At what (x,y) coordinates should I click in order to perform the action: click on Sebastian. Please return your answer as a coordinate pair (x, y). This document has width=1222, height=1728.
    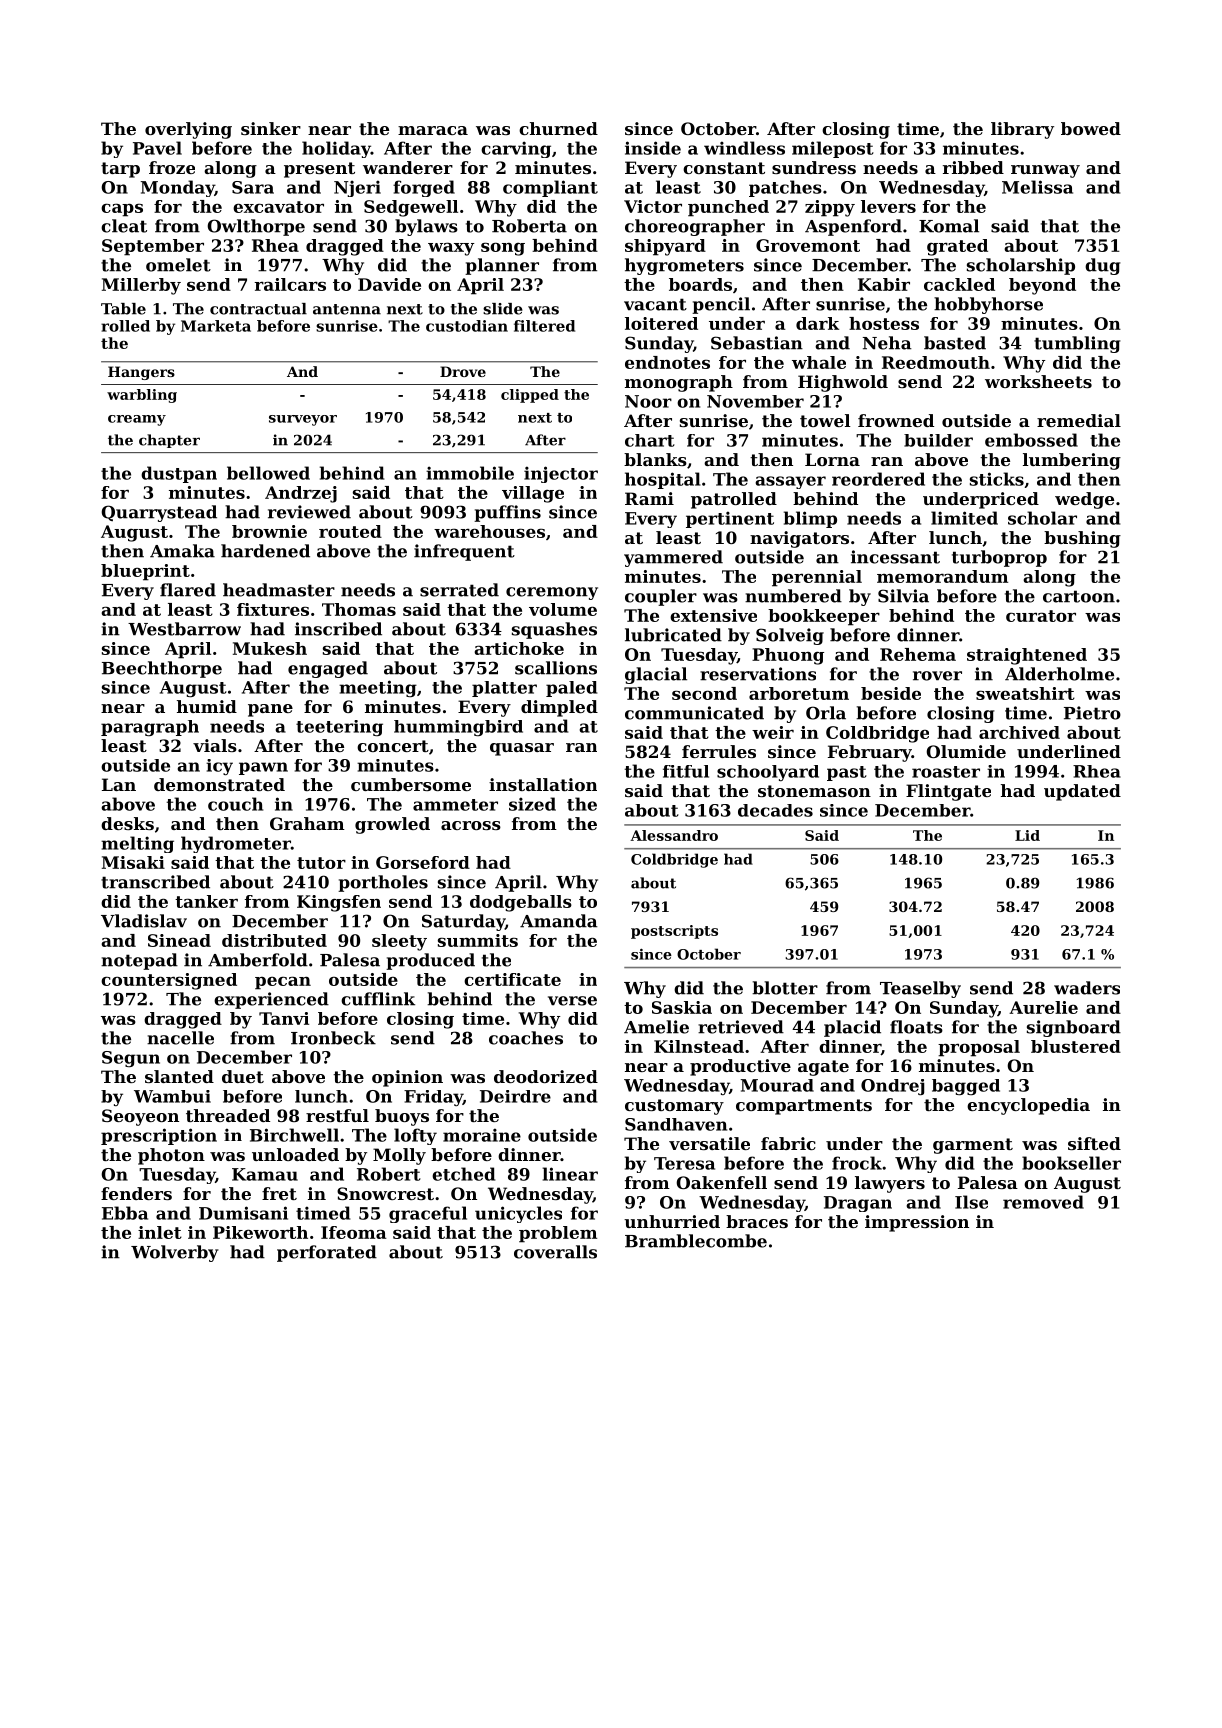
    Looking at the image, I should click on (757, 343).
